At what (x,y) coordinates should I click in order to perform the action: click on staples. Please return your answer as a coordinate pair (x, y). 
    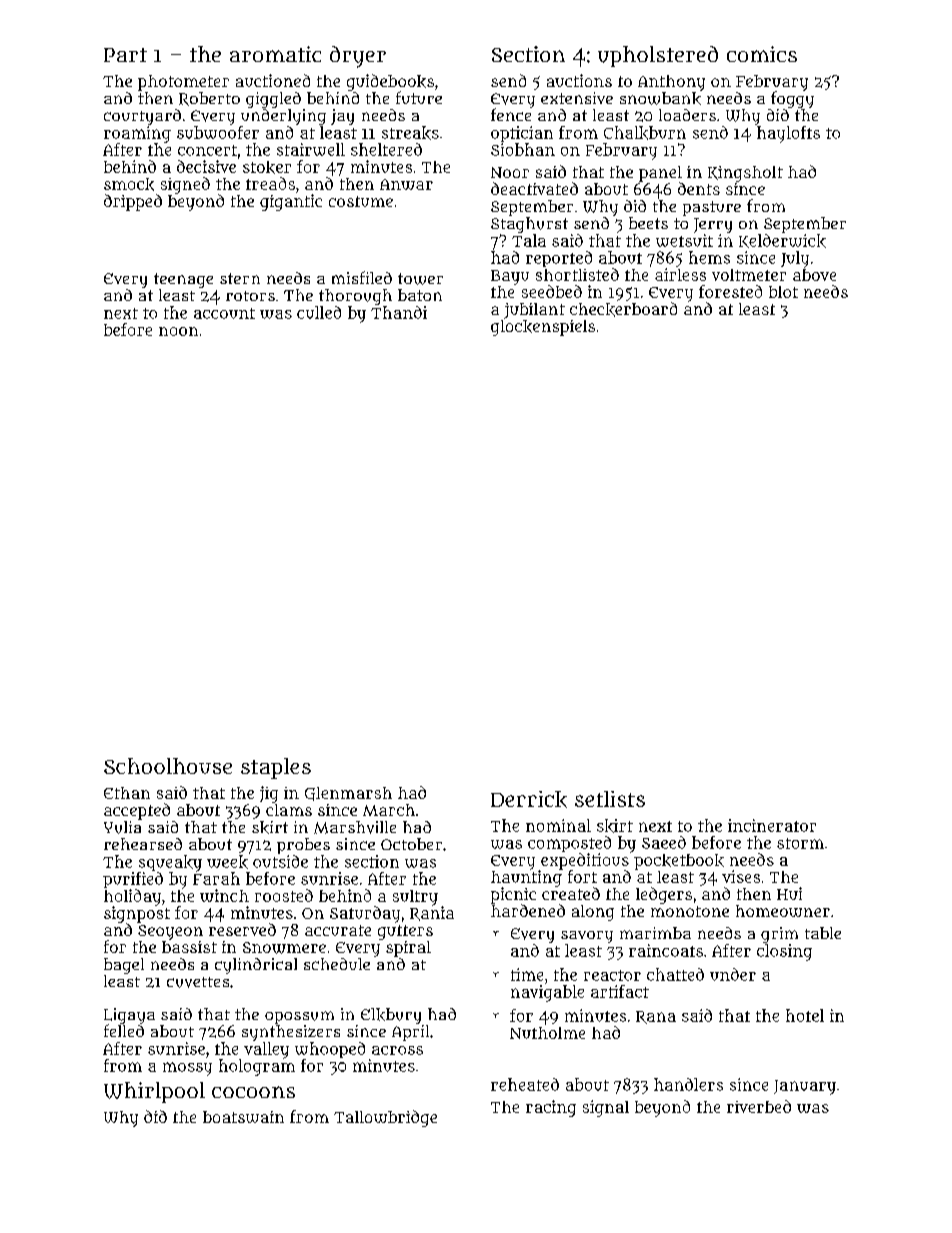
    Looking at the image, I should click on (276, 768).
